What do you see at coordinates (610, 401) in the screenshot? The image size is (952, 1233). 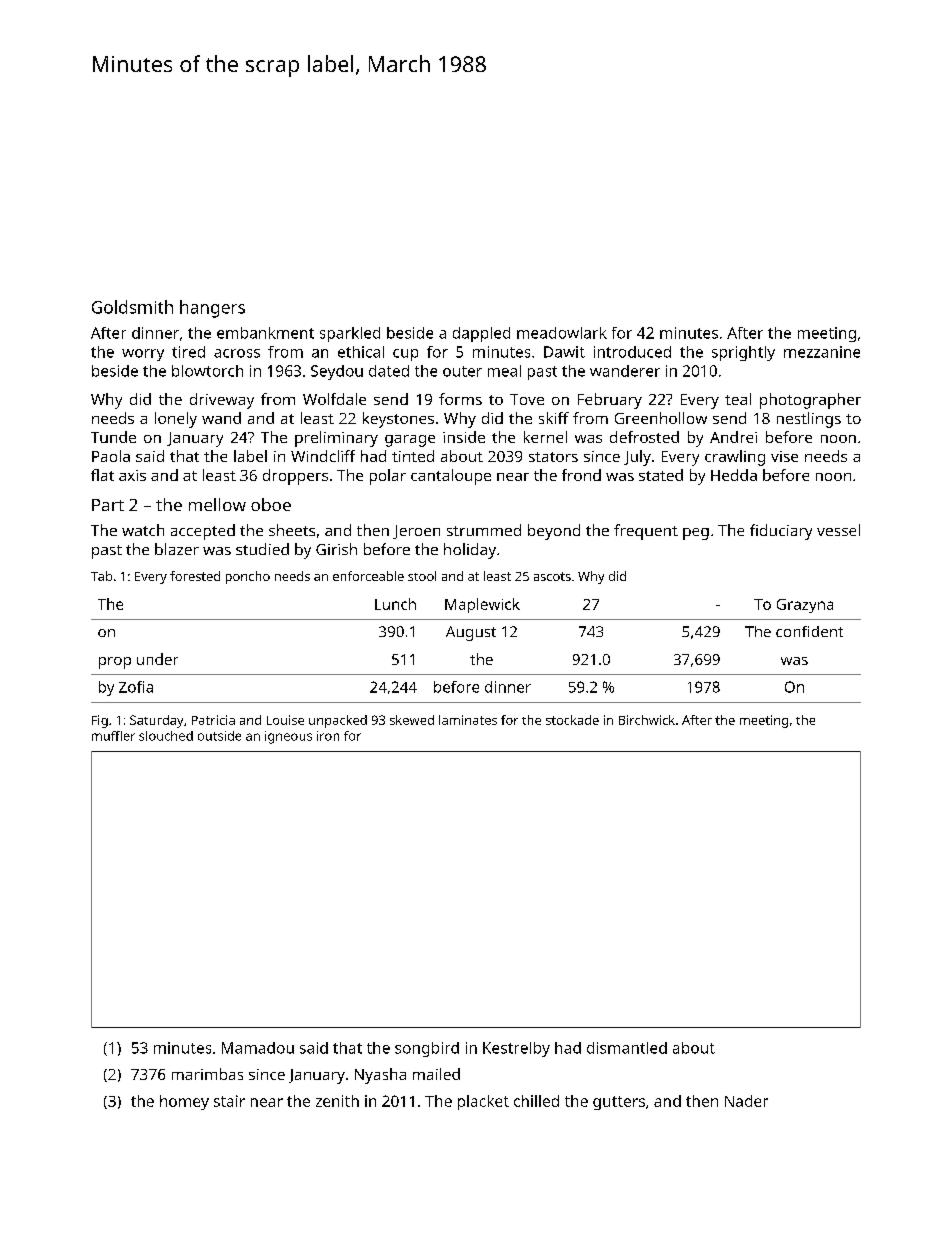 I see `February` at bounding box center [610, 401].
